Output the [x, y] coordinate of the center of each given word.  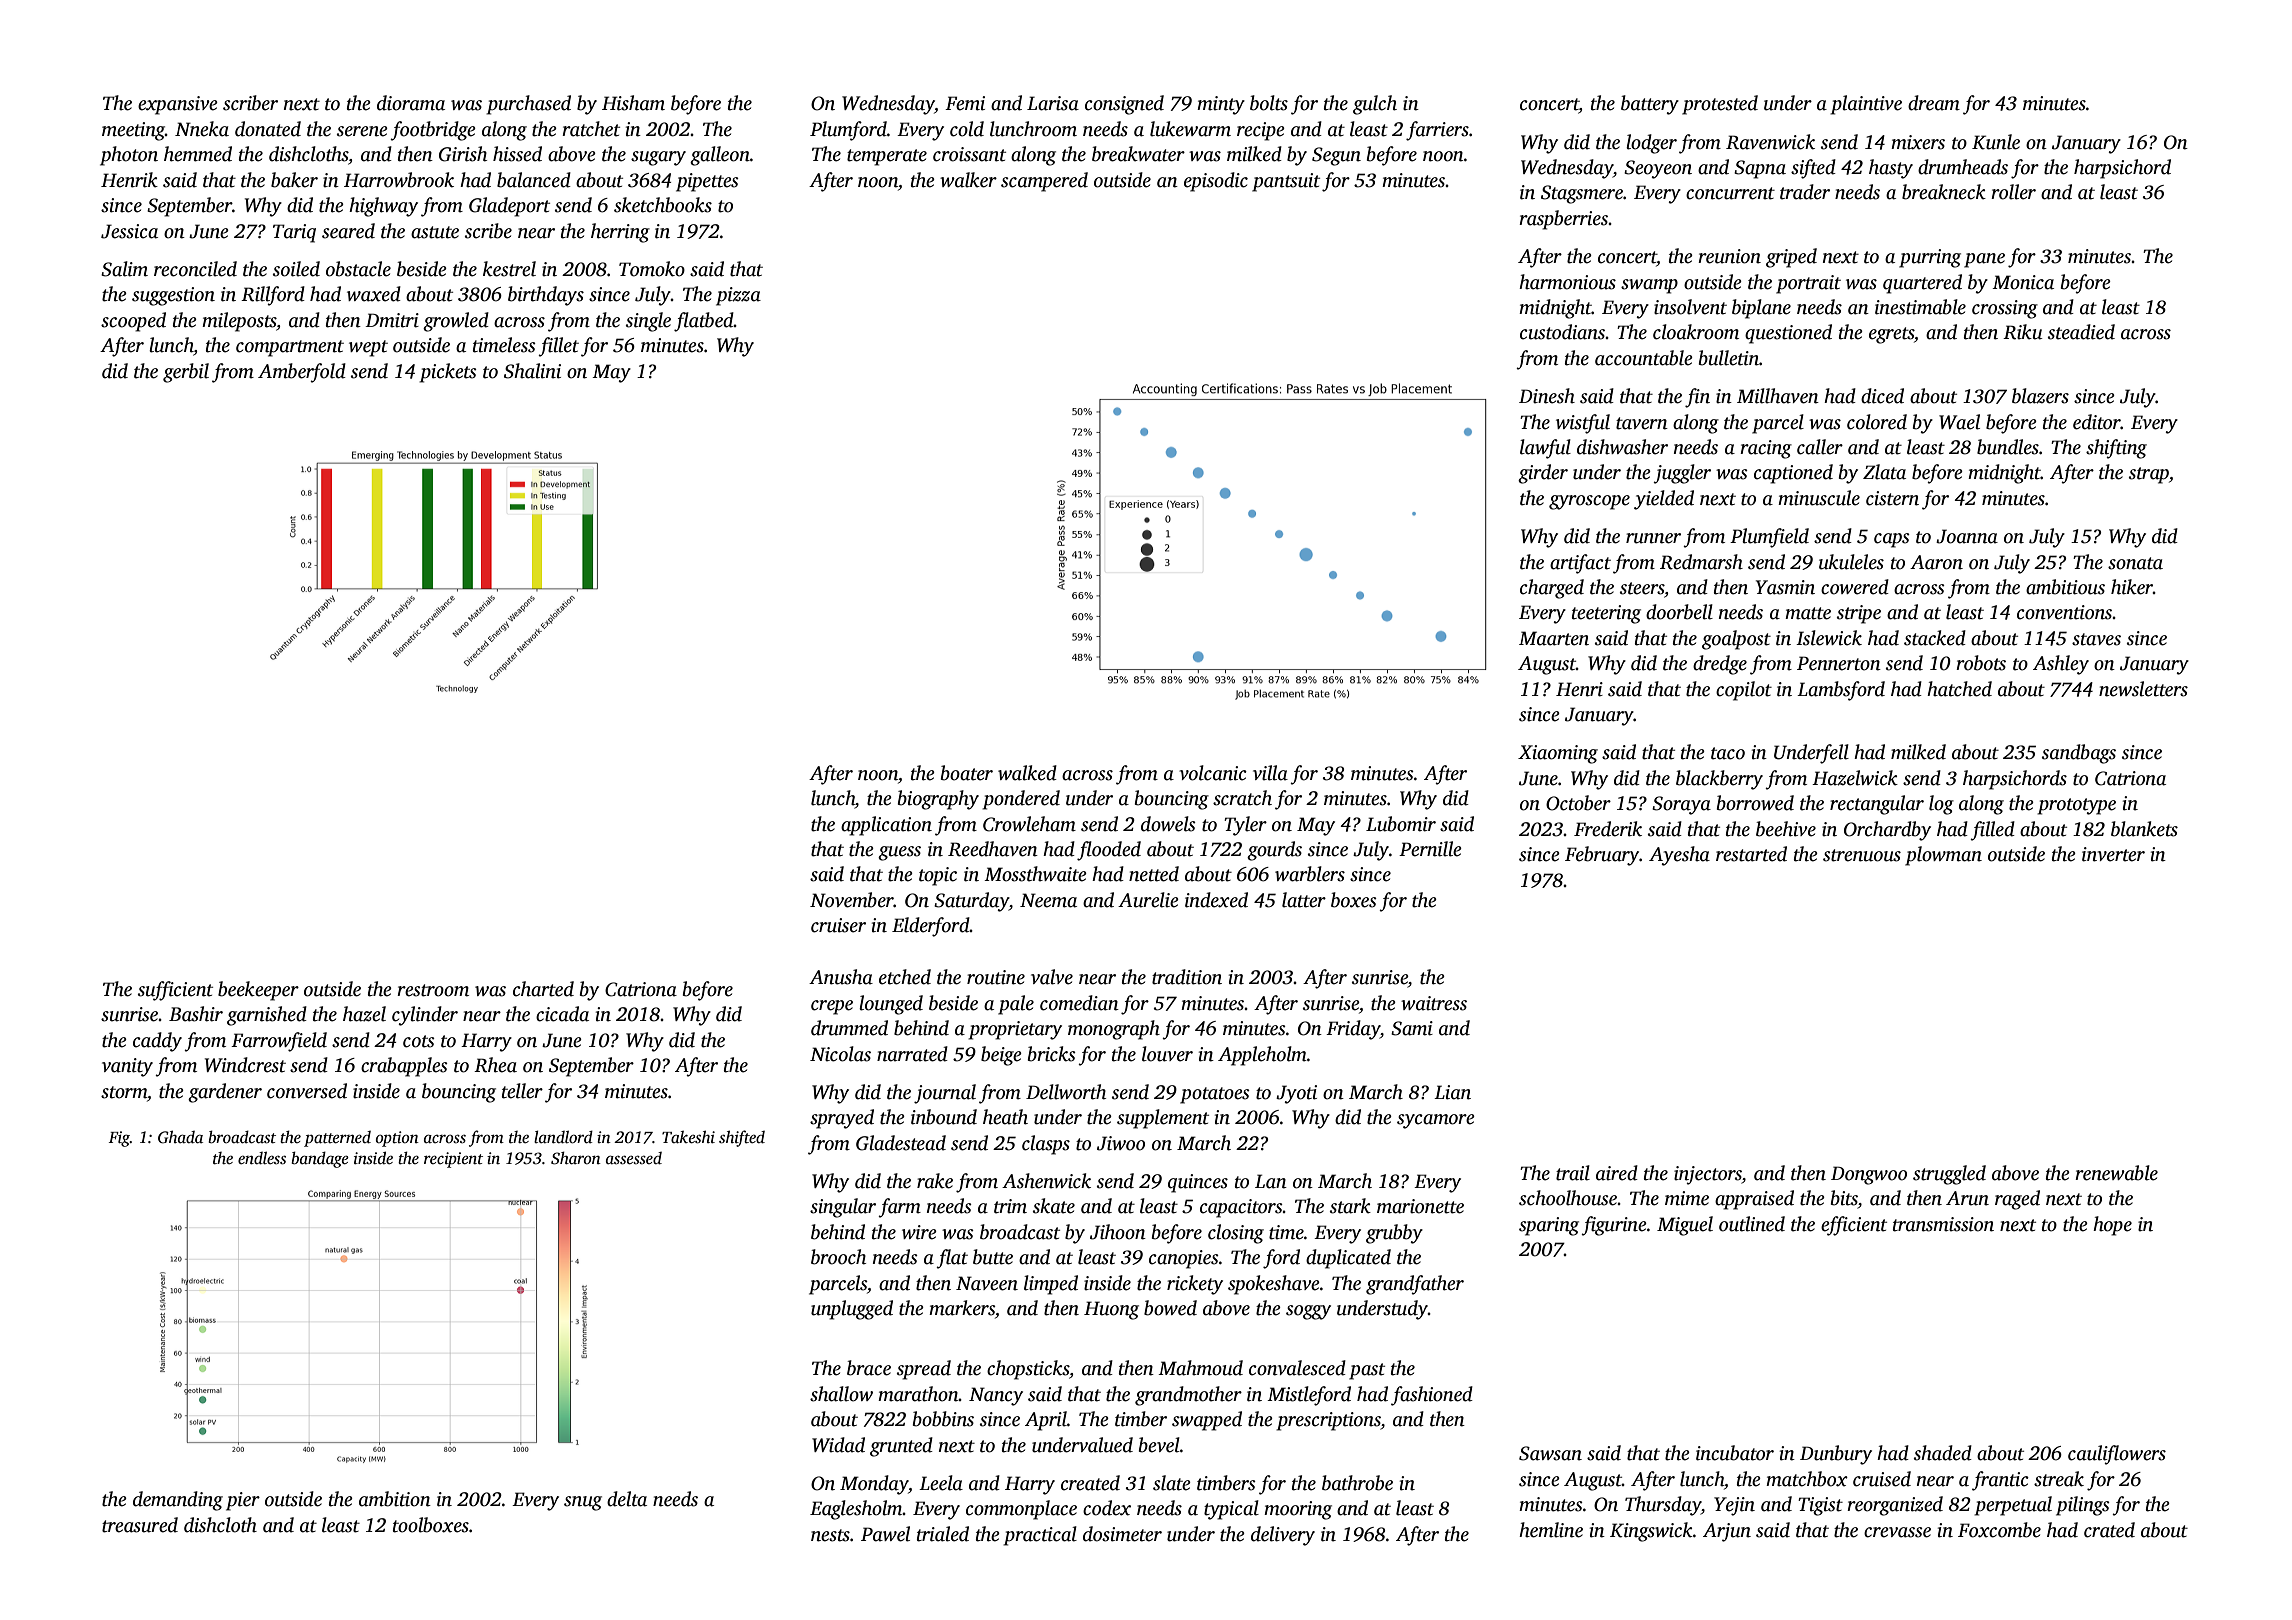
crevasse [1897, 1532]
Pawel [885, 1534]
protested [1720, 105]
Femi [965, 103]
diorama [411, 103]
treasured [140, 1525]
